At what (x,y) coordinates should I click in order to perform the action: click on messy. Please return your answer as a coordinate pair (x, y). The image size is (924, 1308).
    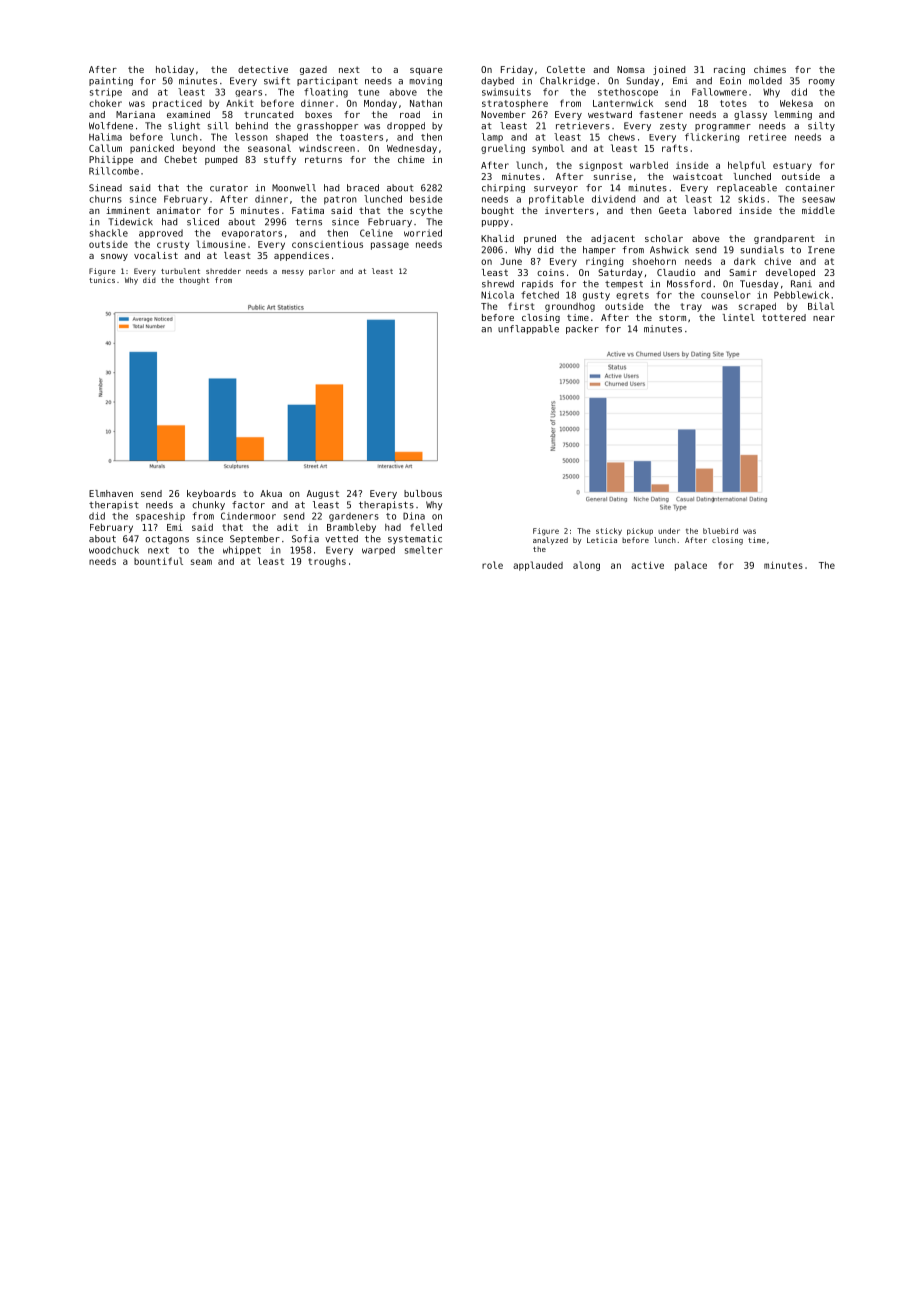
    Looking at the image, I should click on (293, 273).
